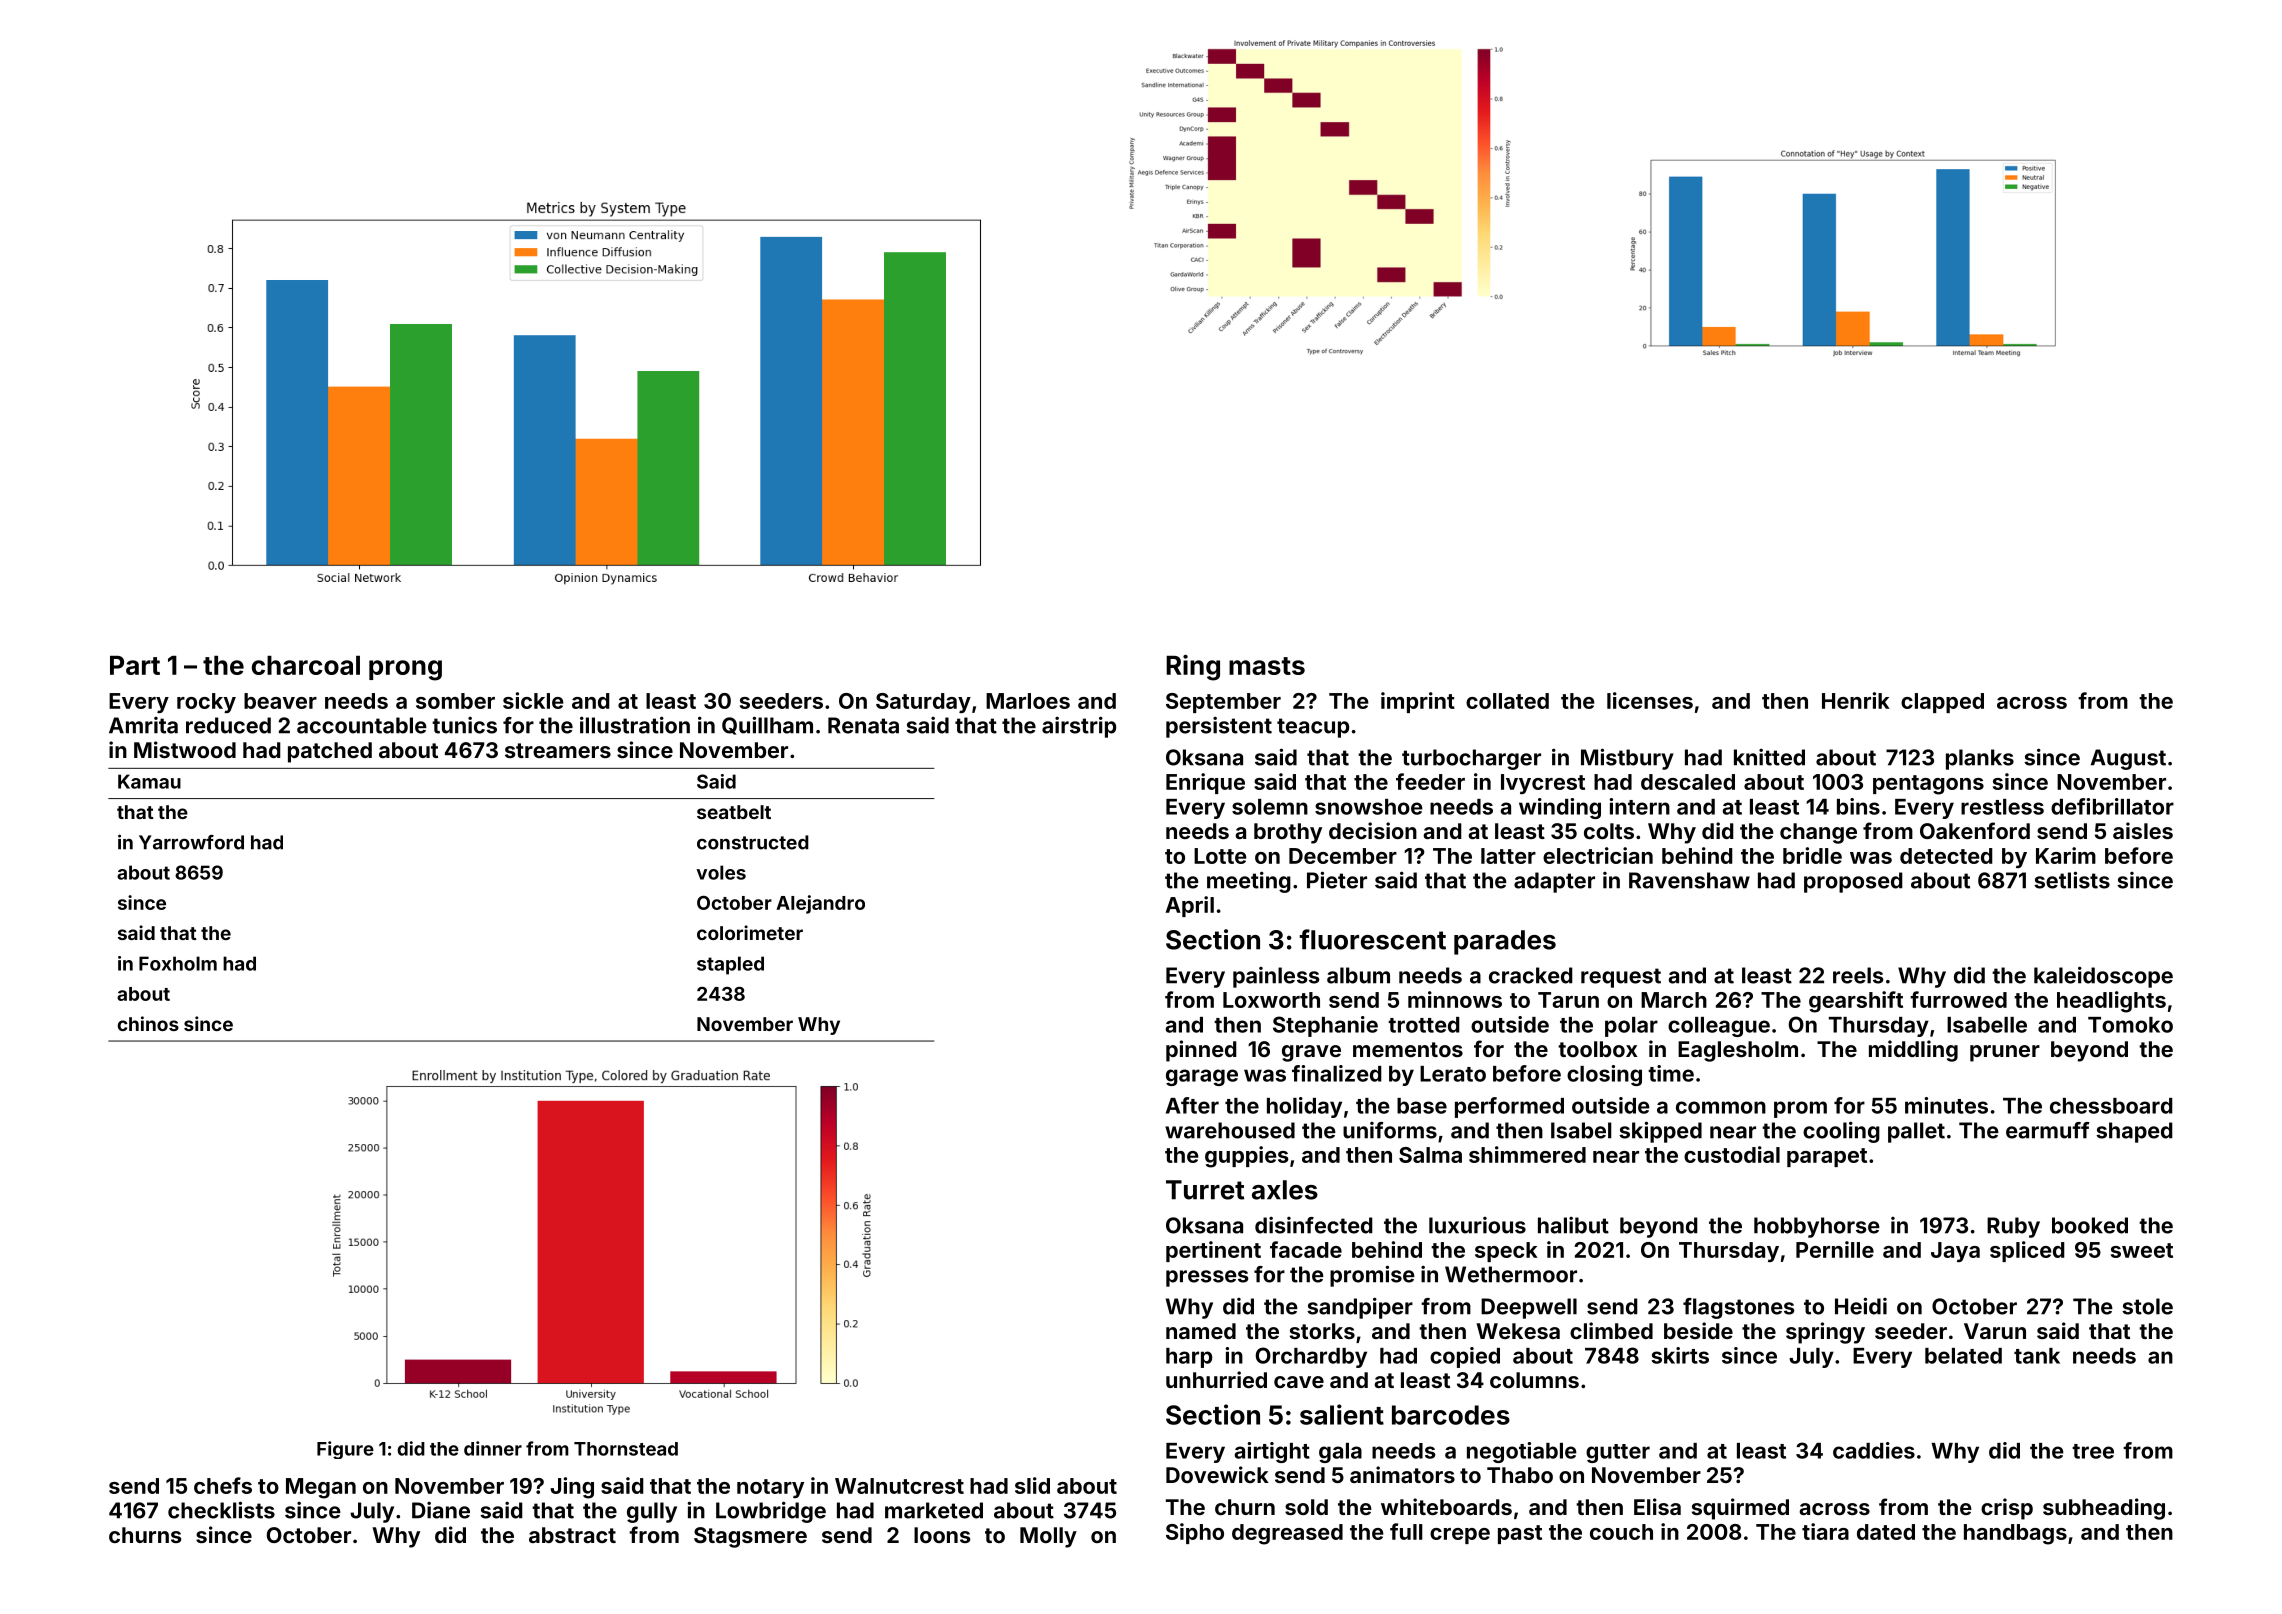 This page has height=1614, width=2282. I want to click on Megan, so click(321, 1488).
